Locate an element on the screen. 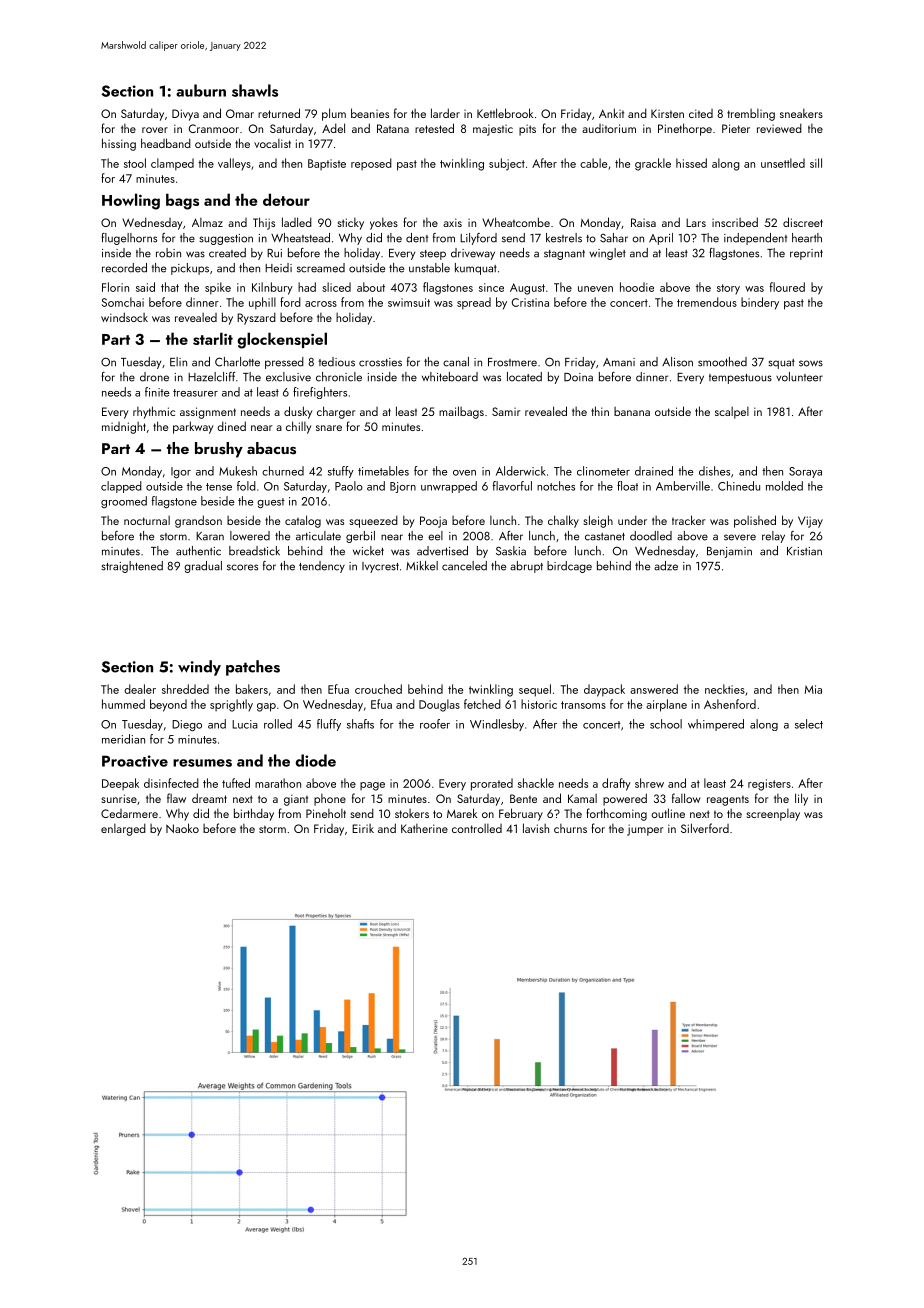  Cristina is located at coordinates (530, 302).
